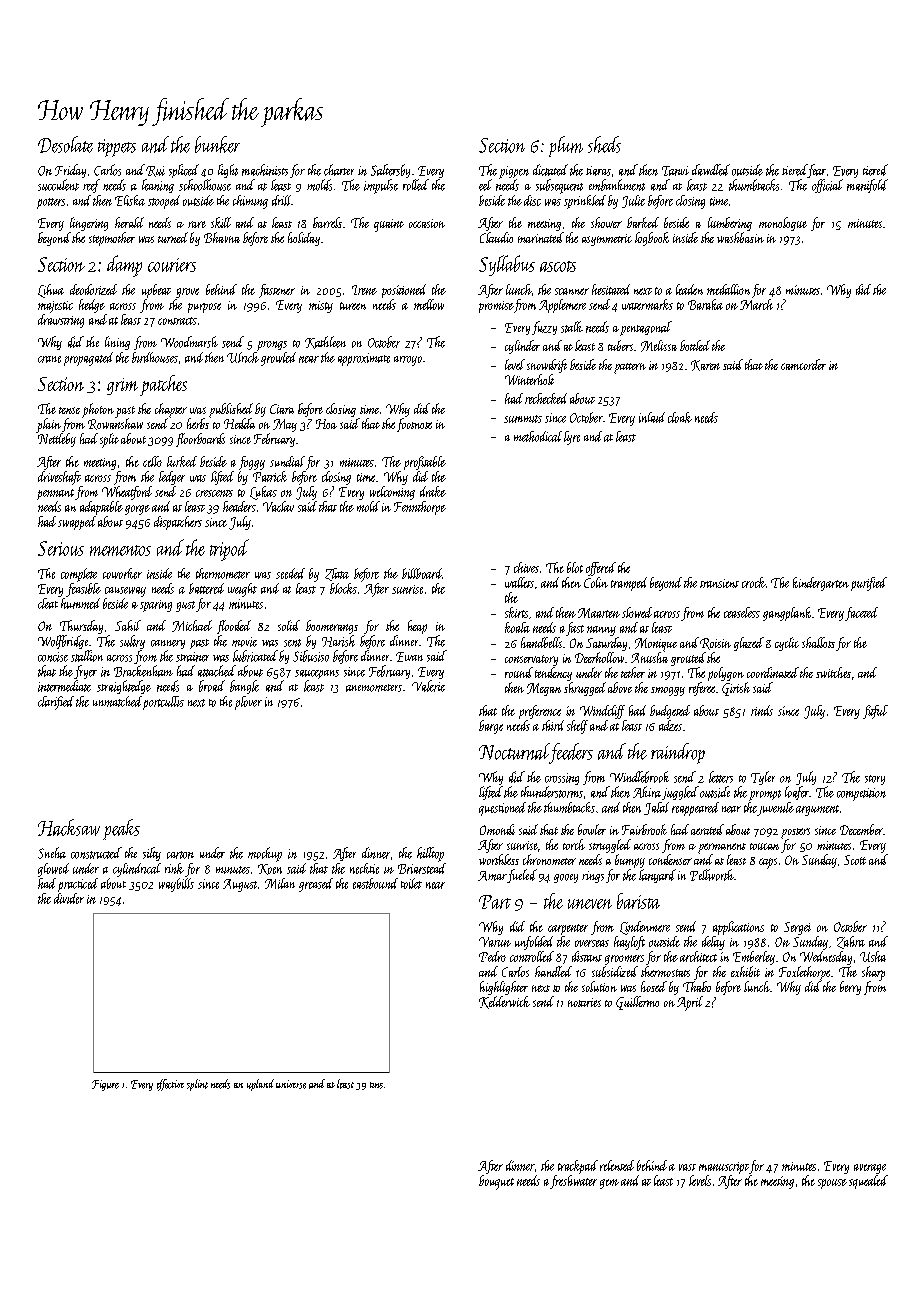 This document has height=1308, width=924. Describe the element at coordinates (514, 172) in the document. I see `pigpen` at that location.
